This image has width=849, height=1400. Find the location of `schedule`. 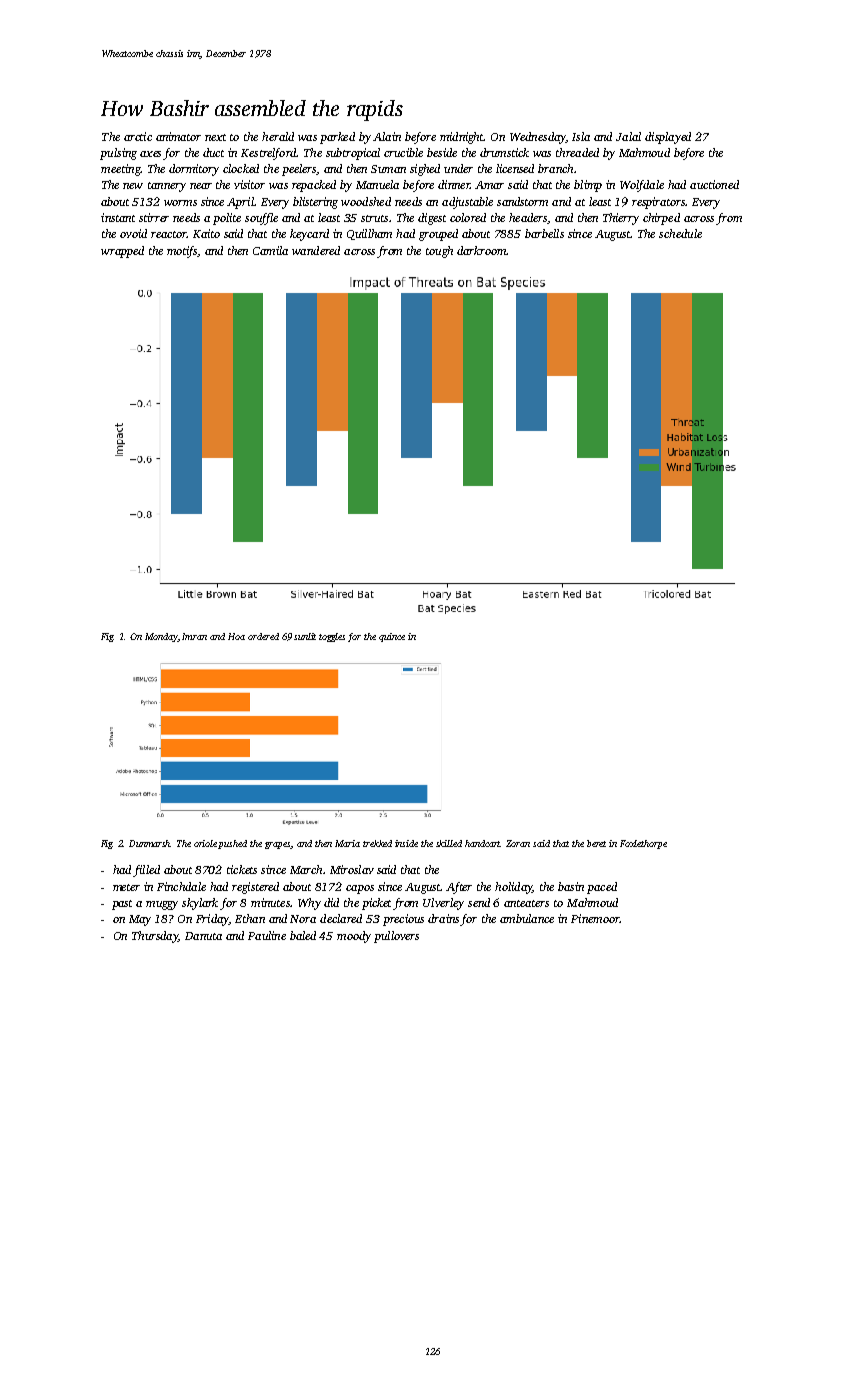

schedule is located at coordinates (680, 233).
